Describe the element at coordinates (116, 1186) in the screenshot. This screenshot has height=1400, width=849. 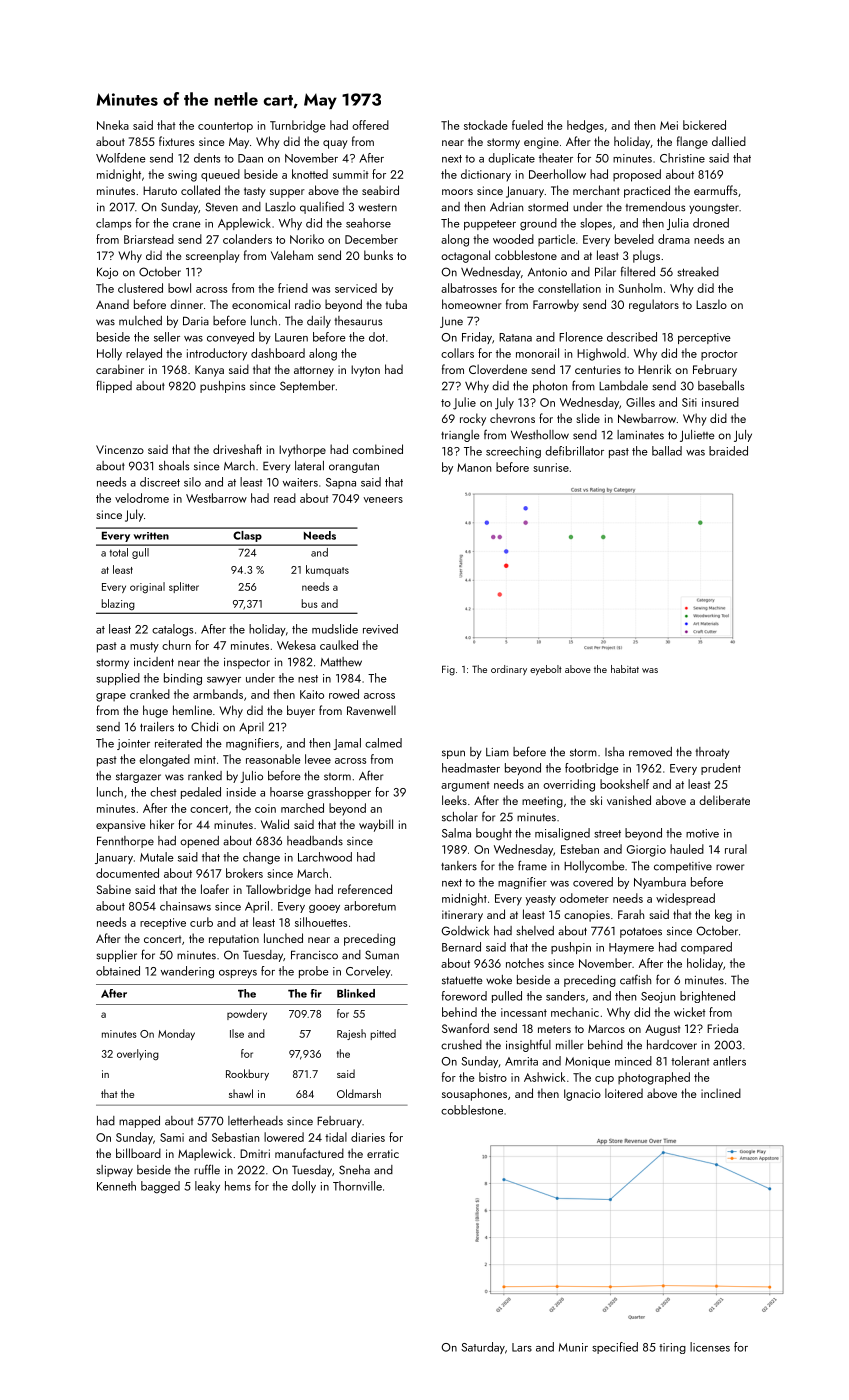
I see `Kenneth` at that location.
